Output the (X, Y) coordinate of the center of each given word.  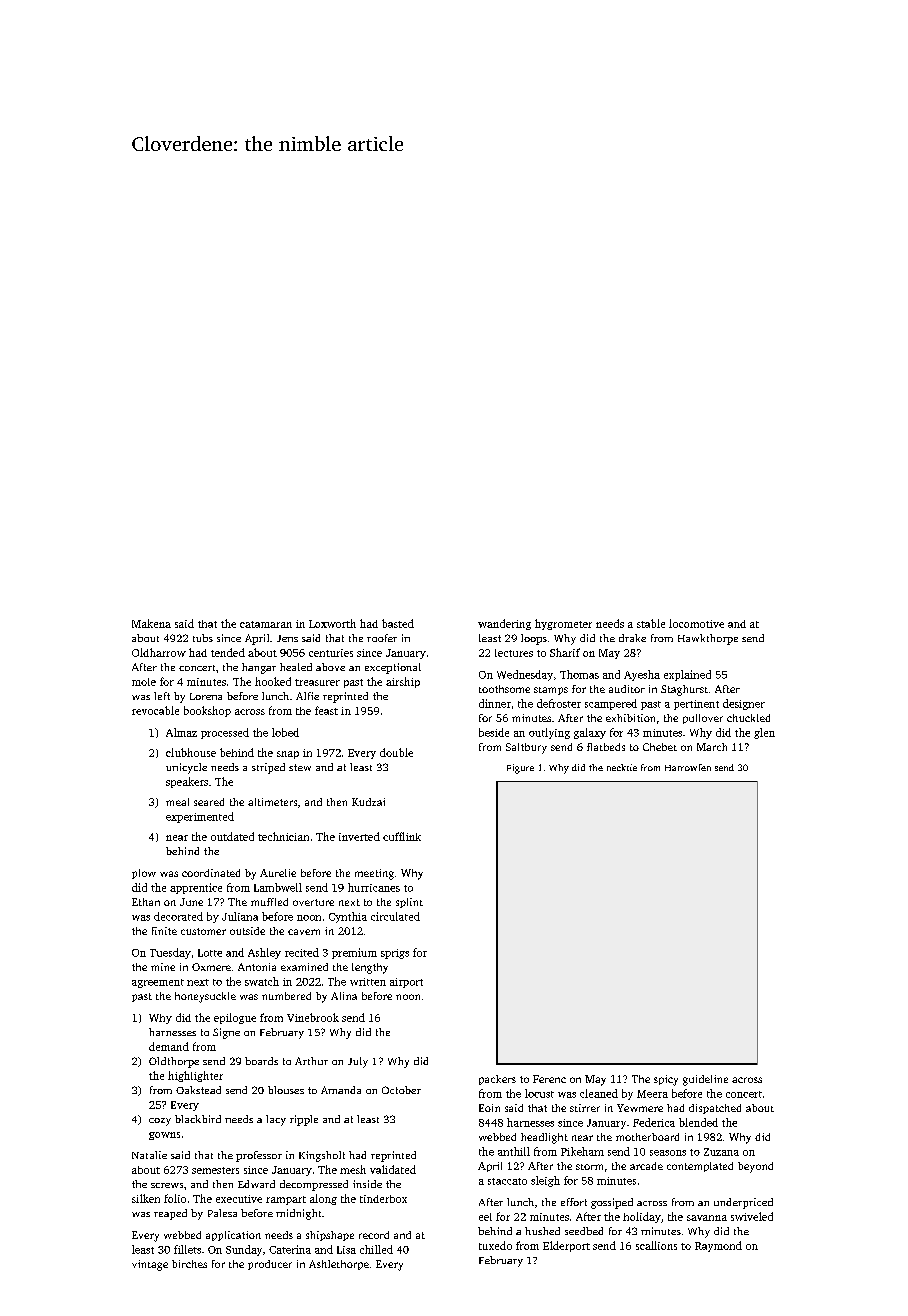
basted (398, 623)
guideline (705, 1080)
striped (268, 768)
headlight (544, 1138)
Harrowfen (688, 767)
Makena (151, 623)
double (396, 752)
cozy (160, 1122)
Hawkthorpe (708, 639)
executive (239, 1199)
